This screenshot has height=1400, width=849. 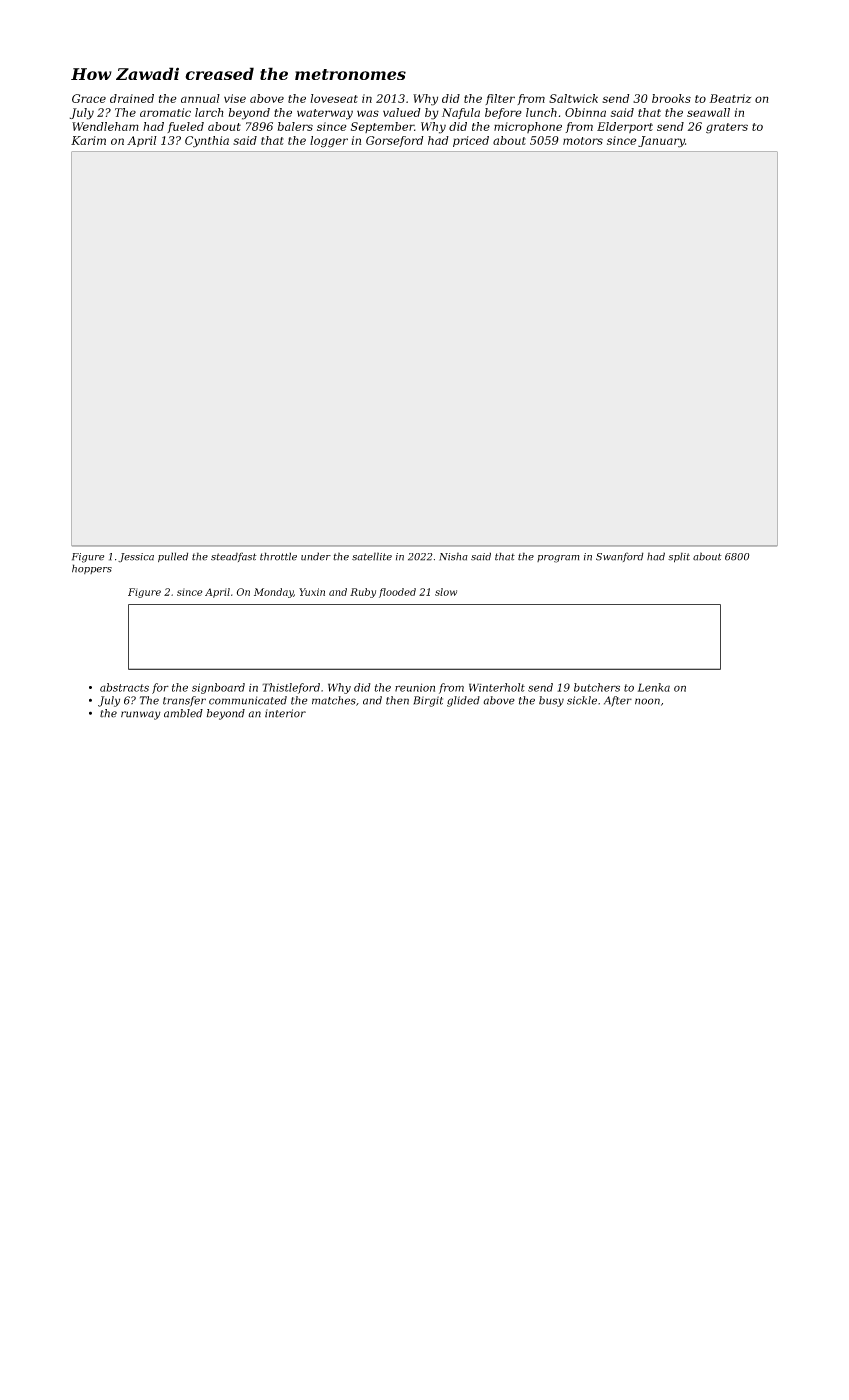 I want to click on balers, so click(x=295, y=126).
